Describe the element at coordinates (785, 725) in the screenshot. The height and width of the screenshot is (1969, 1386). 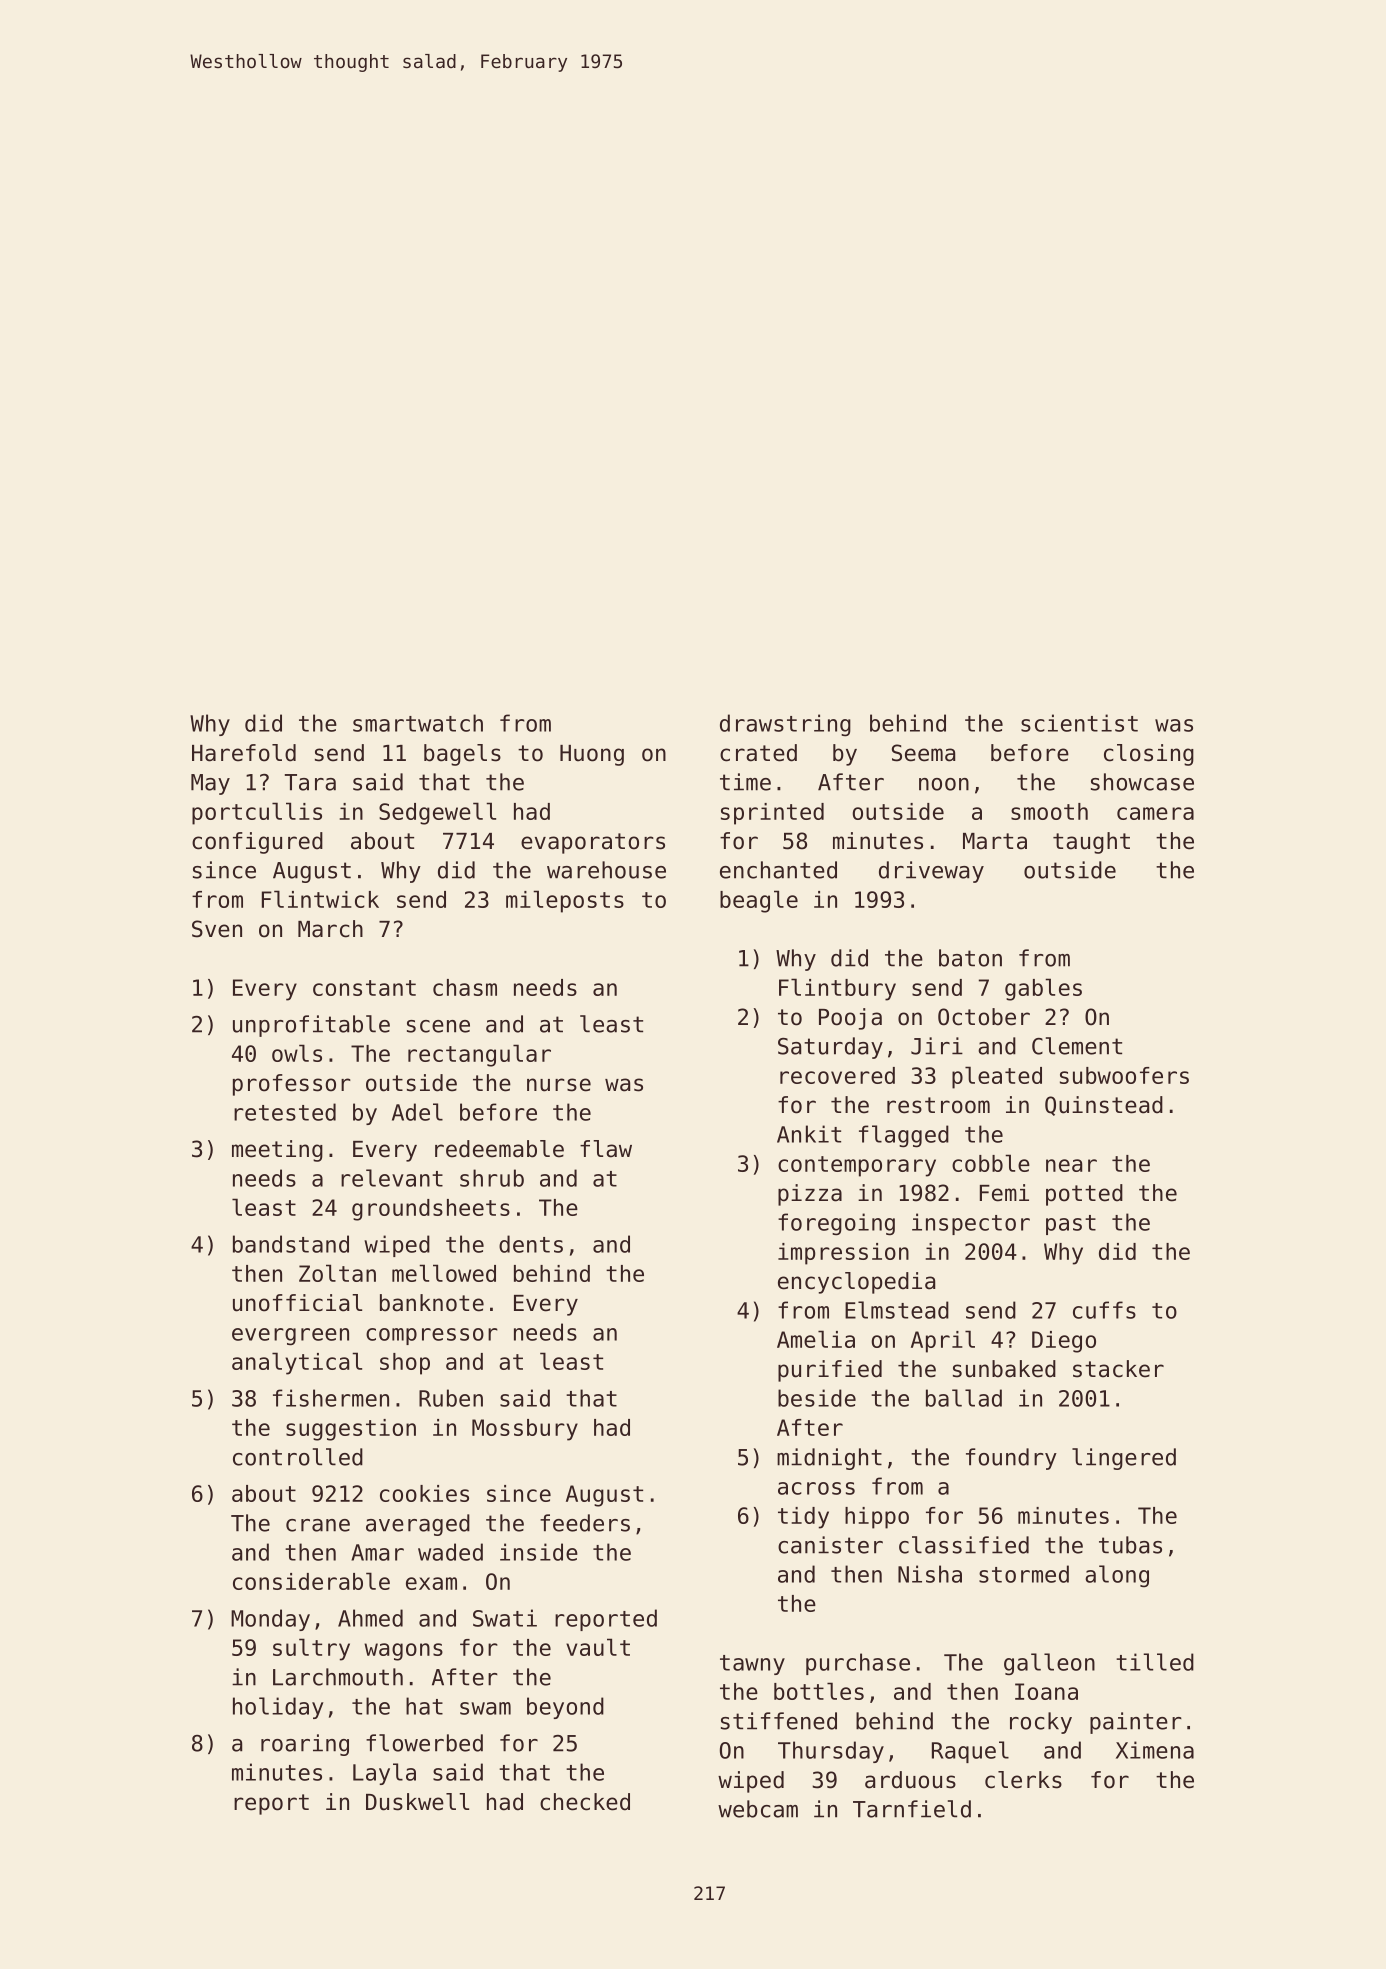
I see `drawstring` at that location.
